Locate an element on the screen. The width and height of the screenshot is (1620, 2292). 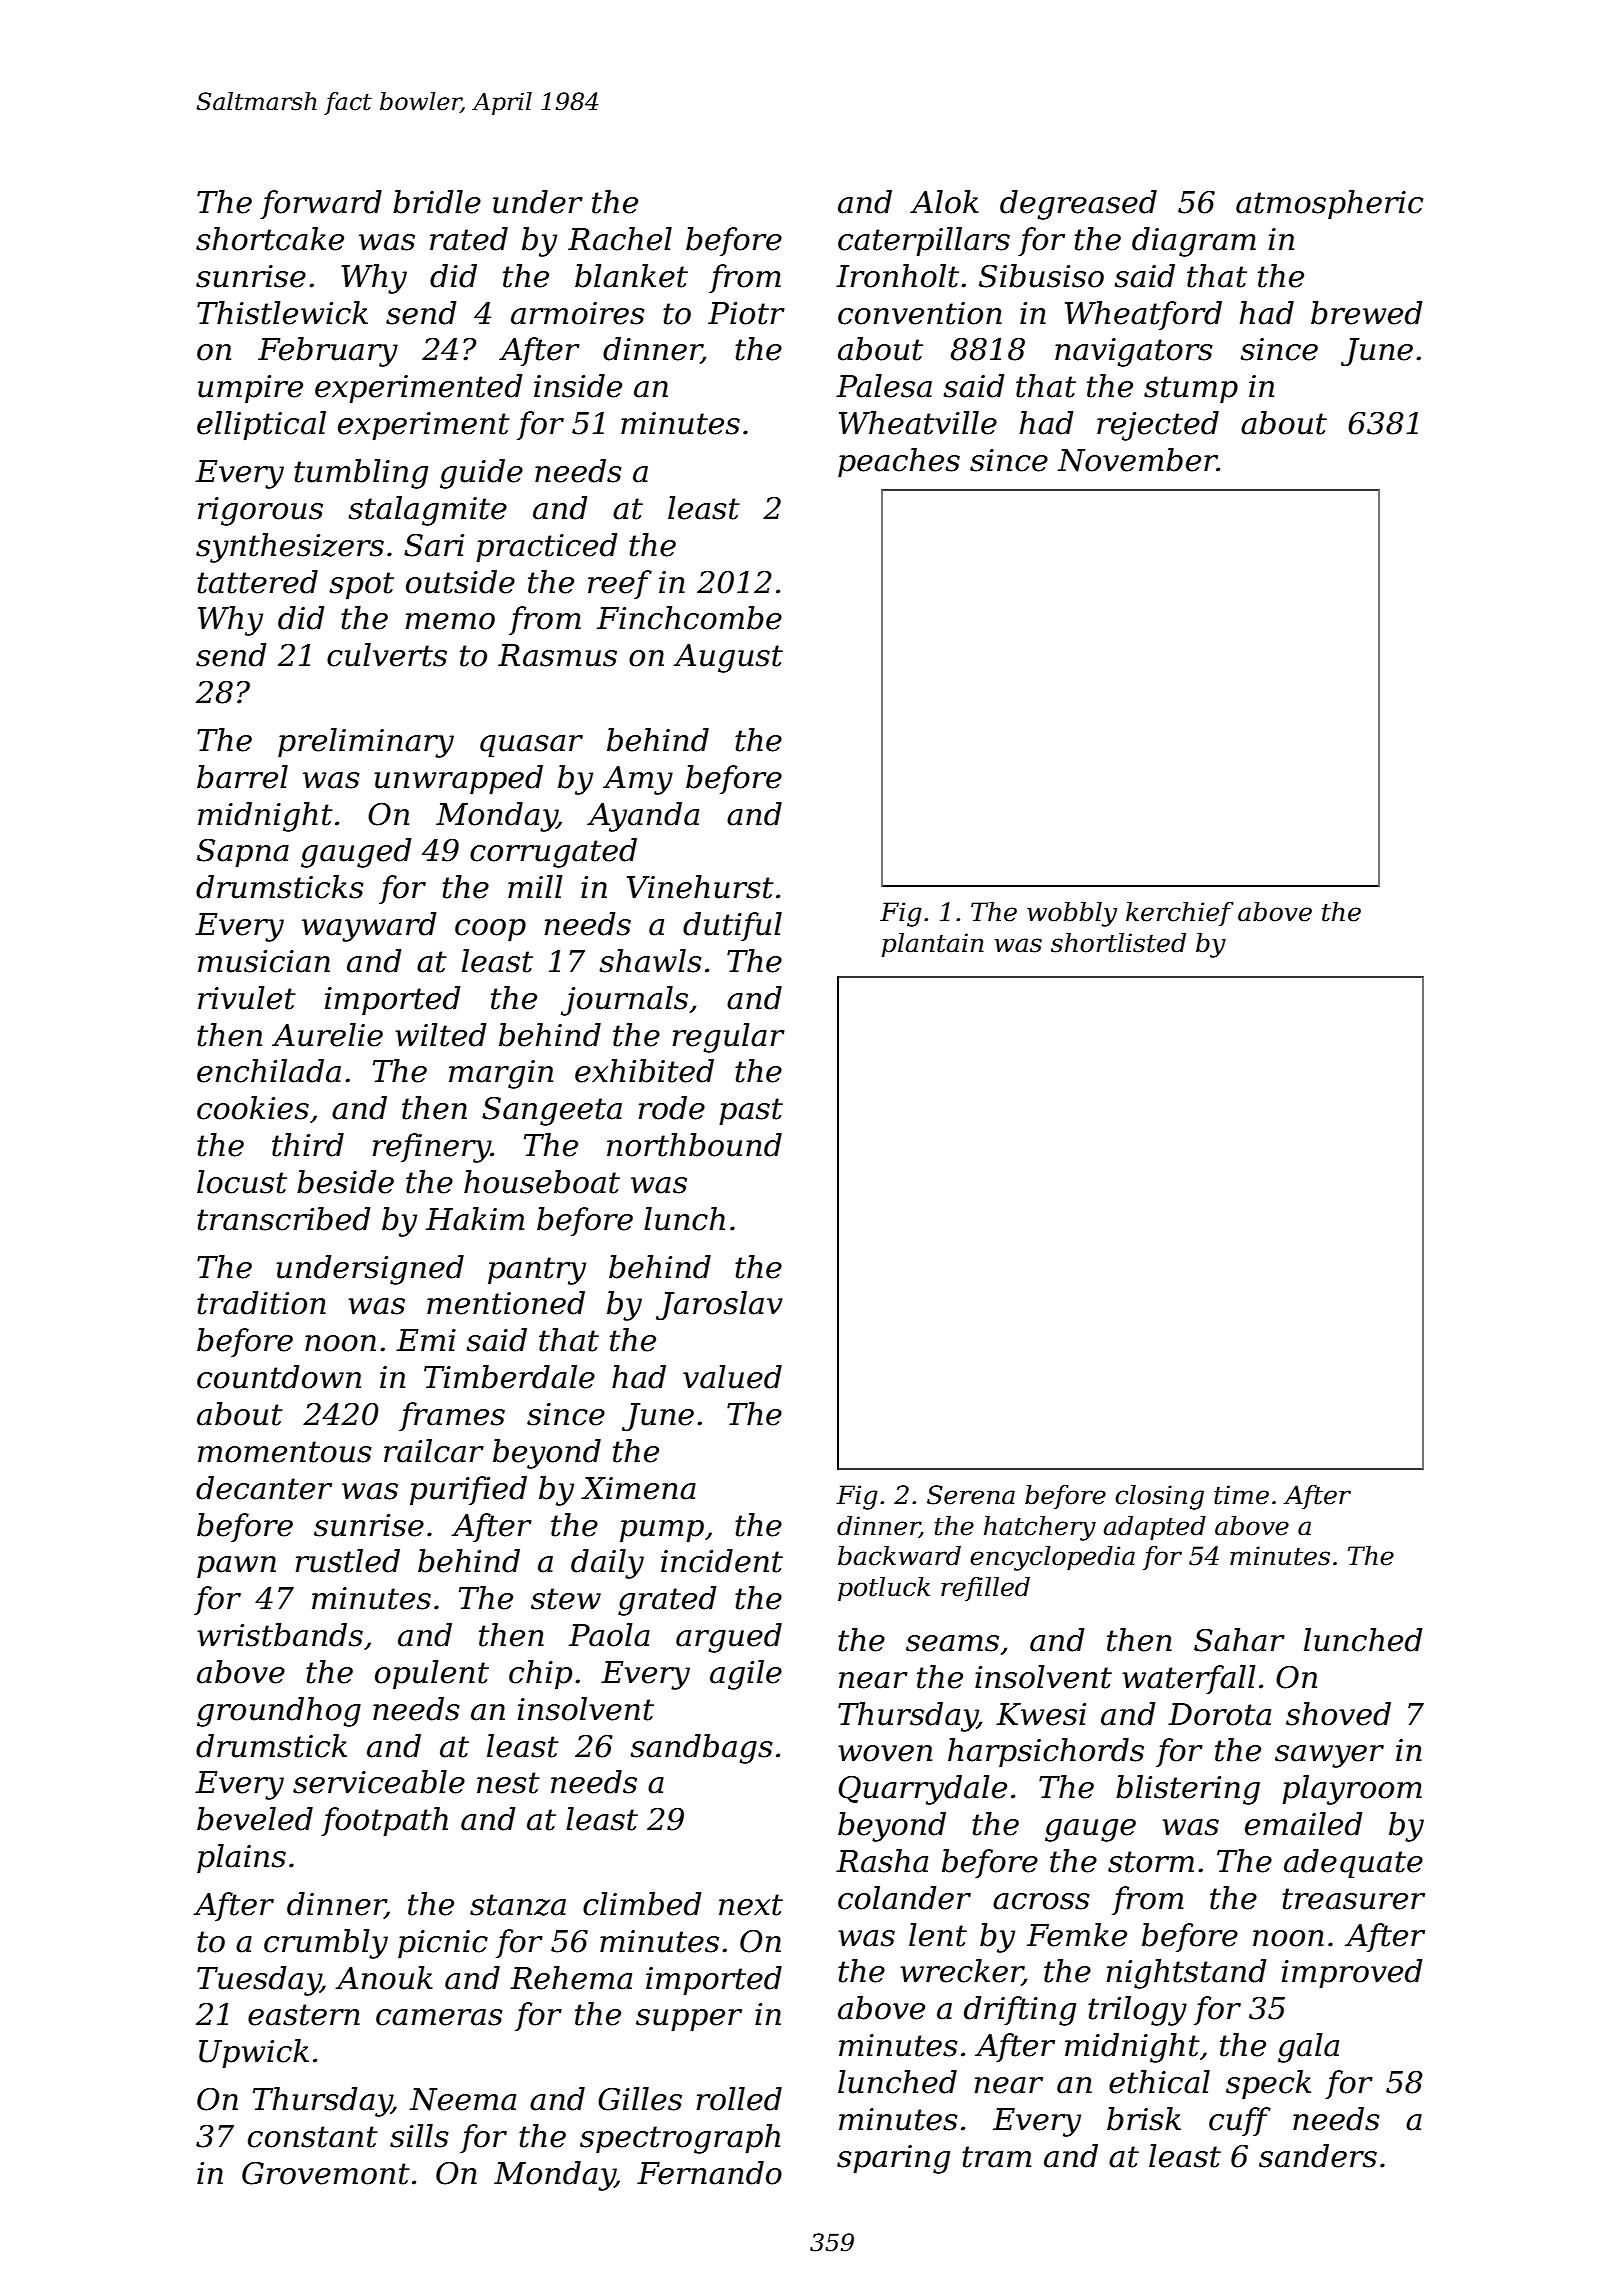
reef is located at coordinates (620, 584).
